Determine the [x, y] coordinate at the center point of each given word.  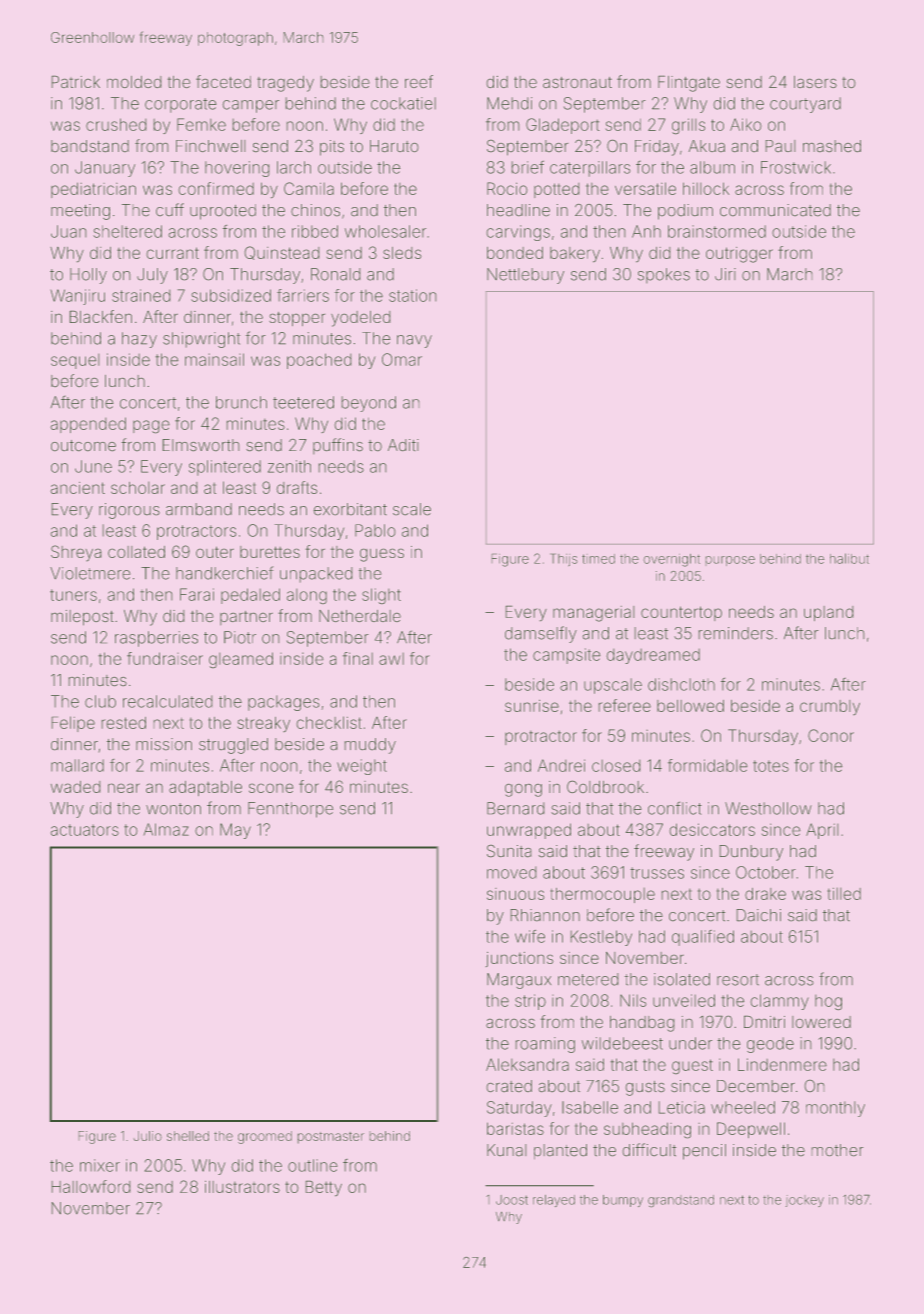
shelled [188, 1136]
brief [527, 167]
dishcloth [681, 684]
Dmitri [764, 1021]
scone [271, 788]
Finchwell [211, 146]
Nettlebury [525, 276]
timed [598, 559]
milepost [82, 618]
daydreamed [653, 656]
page [151, 427]
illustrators [242, 1186]
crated [509, 1086]
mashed [832, 146]
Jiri [725, 274]
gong [523, 790]
